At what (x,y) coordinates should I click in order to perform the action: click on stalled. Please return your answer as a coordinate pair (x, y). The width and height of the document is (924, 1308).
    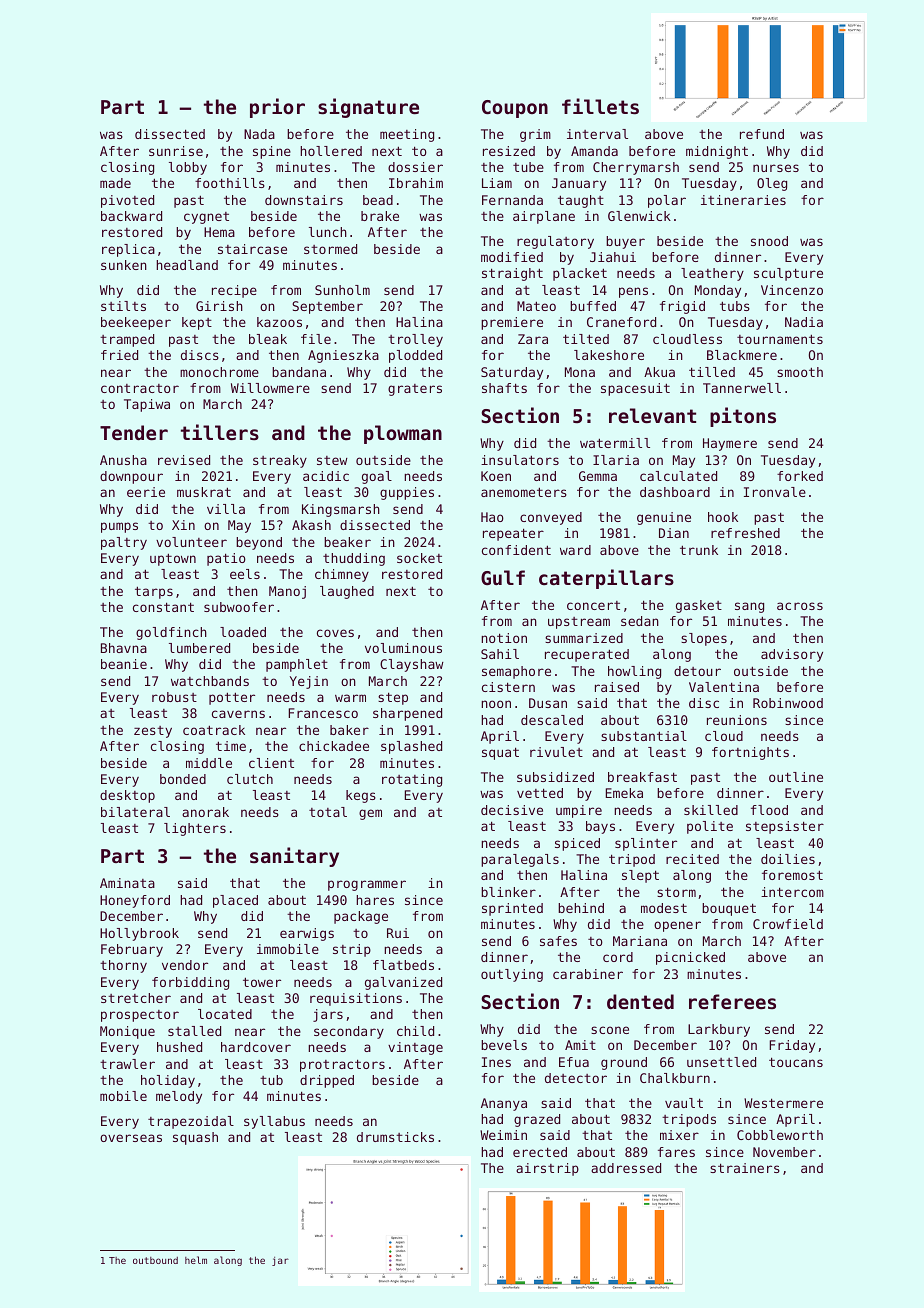
    Looking at the image, I should click on (194, 1031).
